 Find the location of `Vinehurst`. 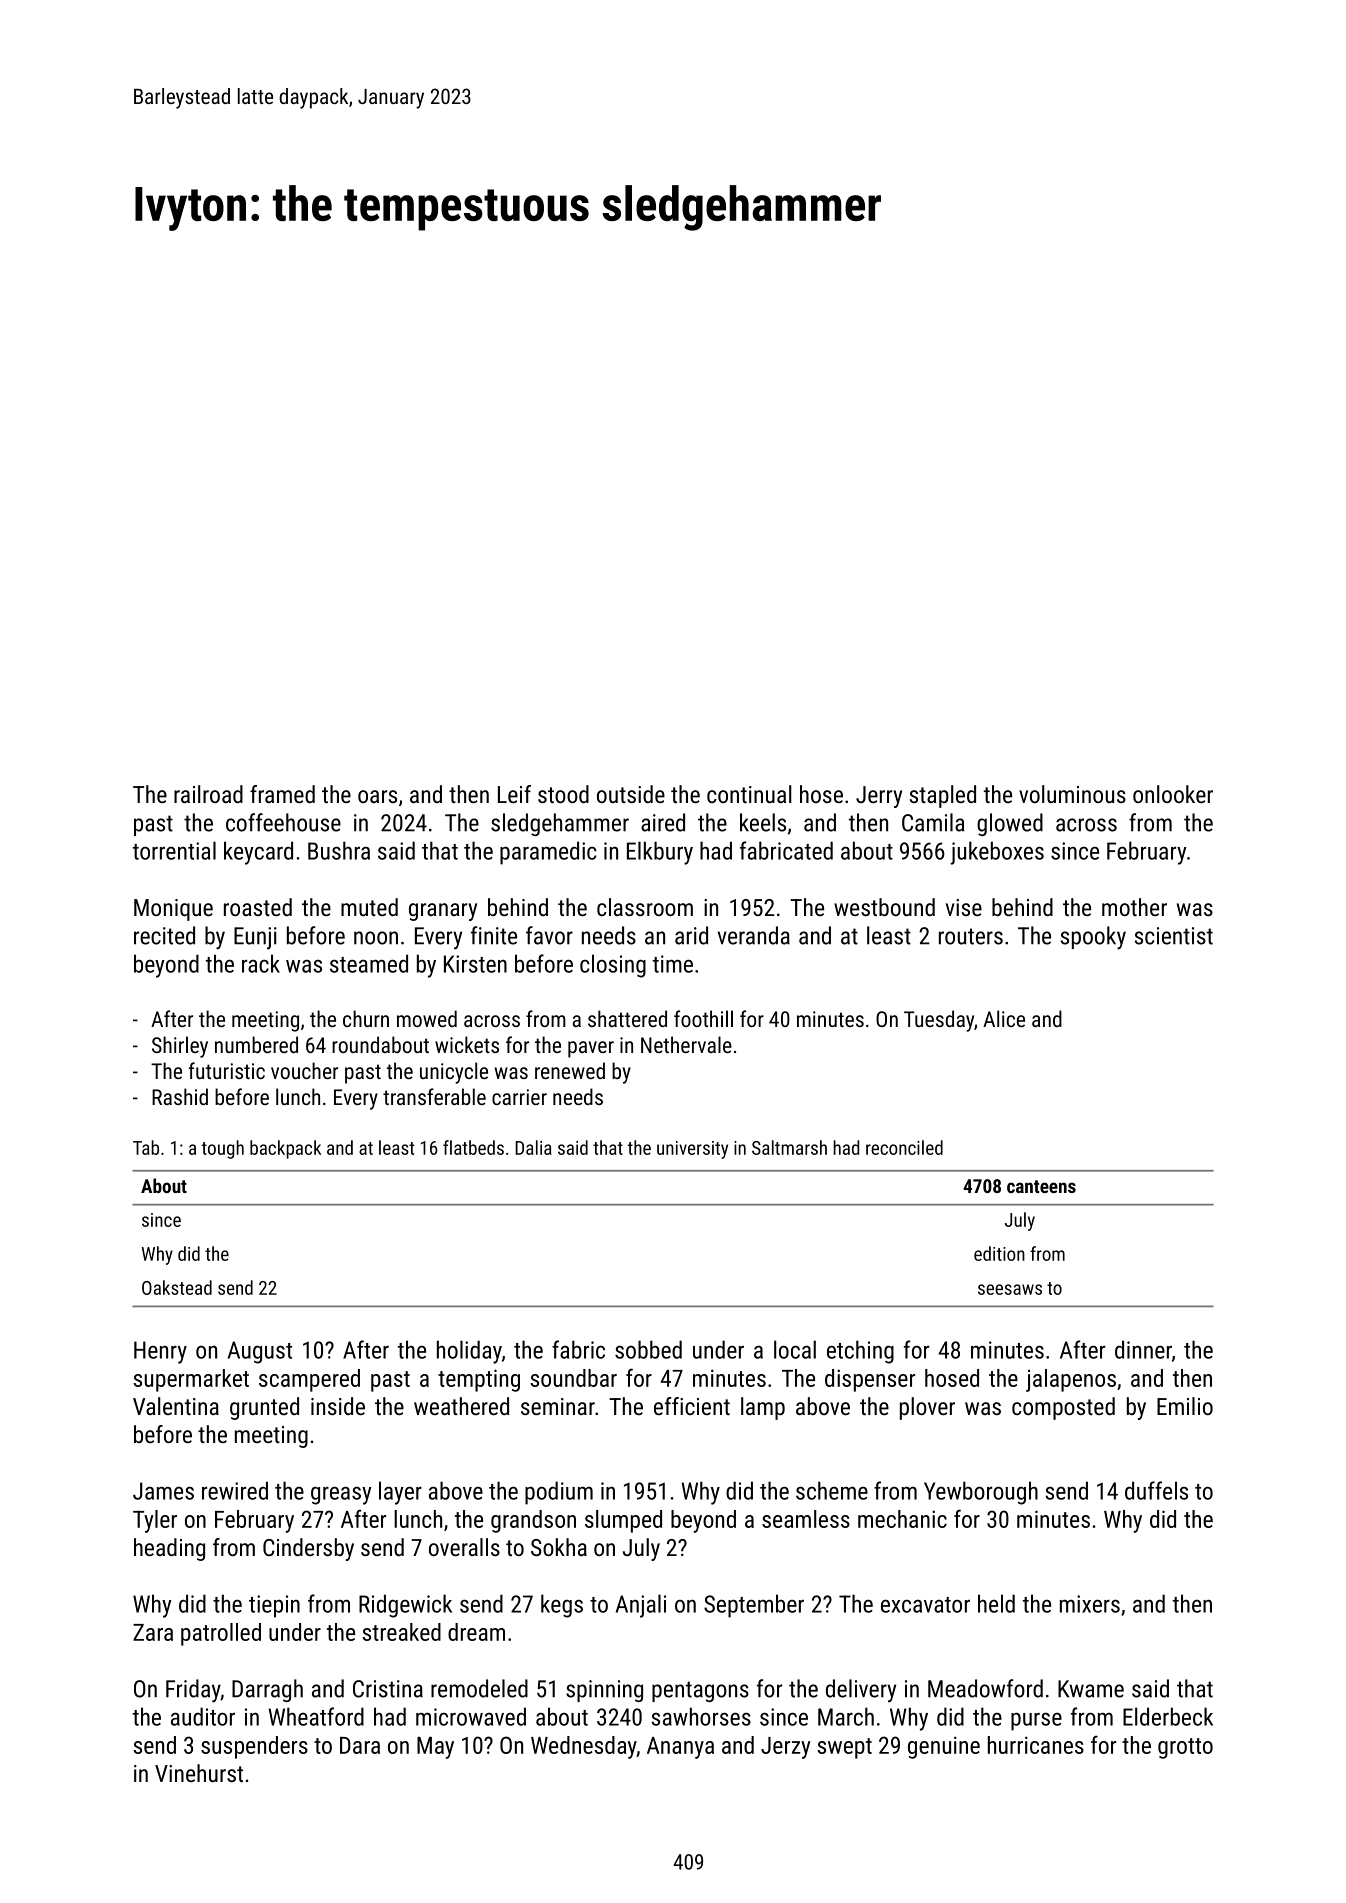

Vinehurst is located at coordinates (199, 1773).
